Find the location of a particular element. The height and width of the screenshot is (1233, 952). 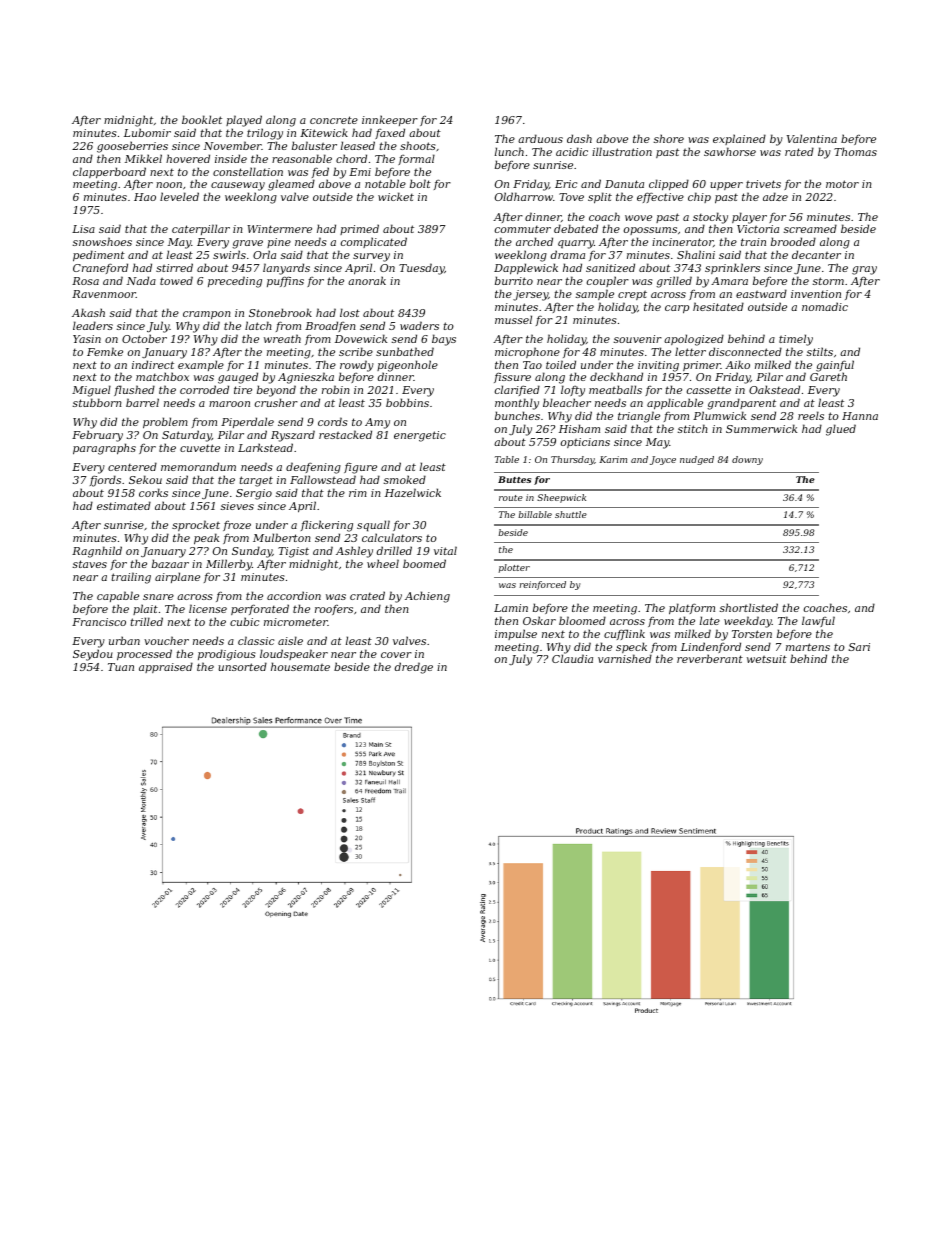

sprocket is located at coordinates (196, 525).
